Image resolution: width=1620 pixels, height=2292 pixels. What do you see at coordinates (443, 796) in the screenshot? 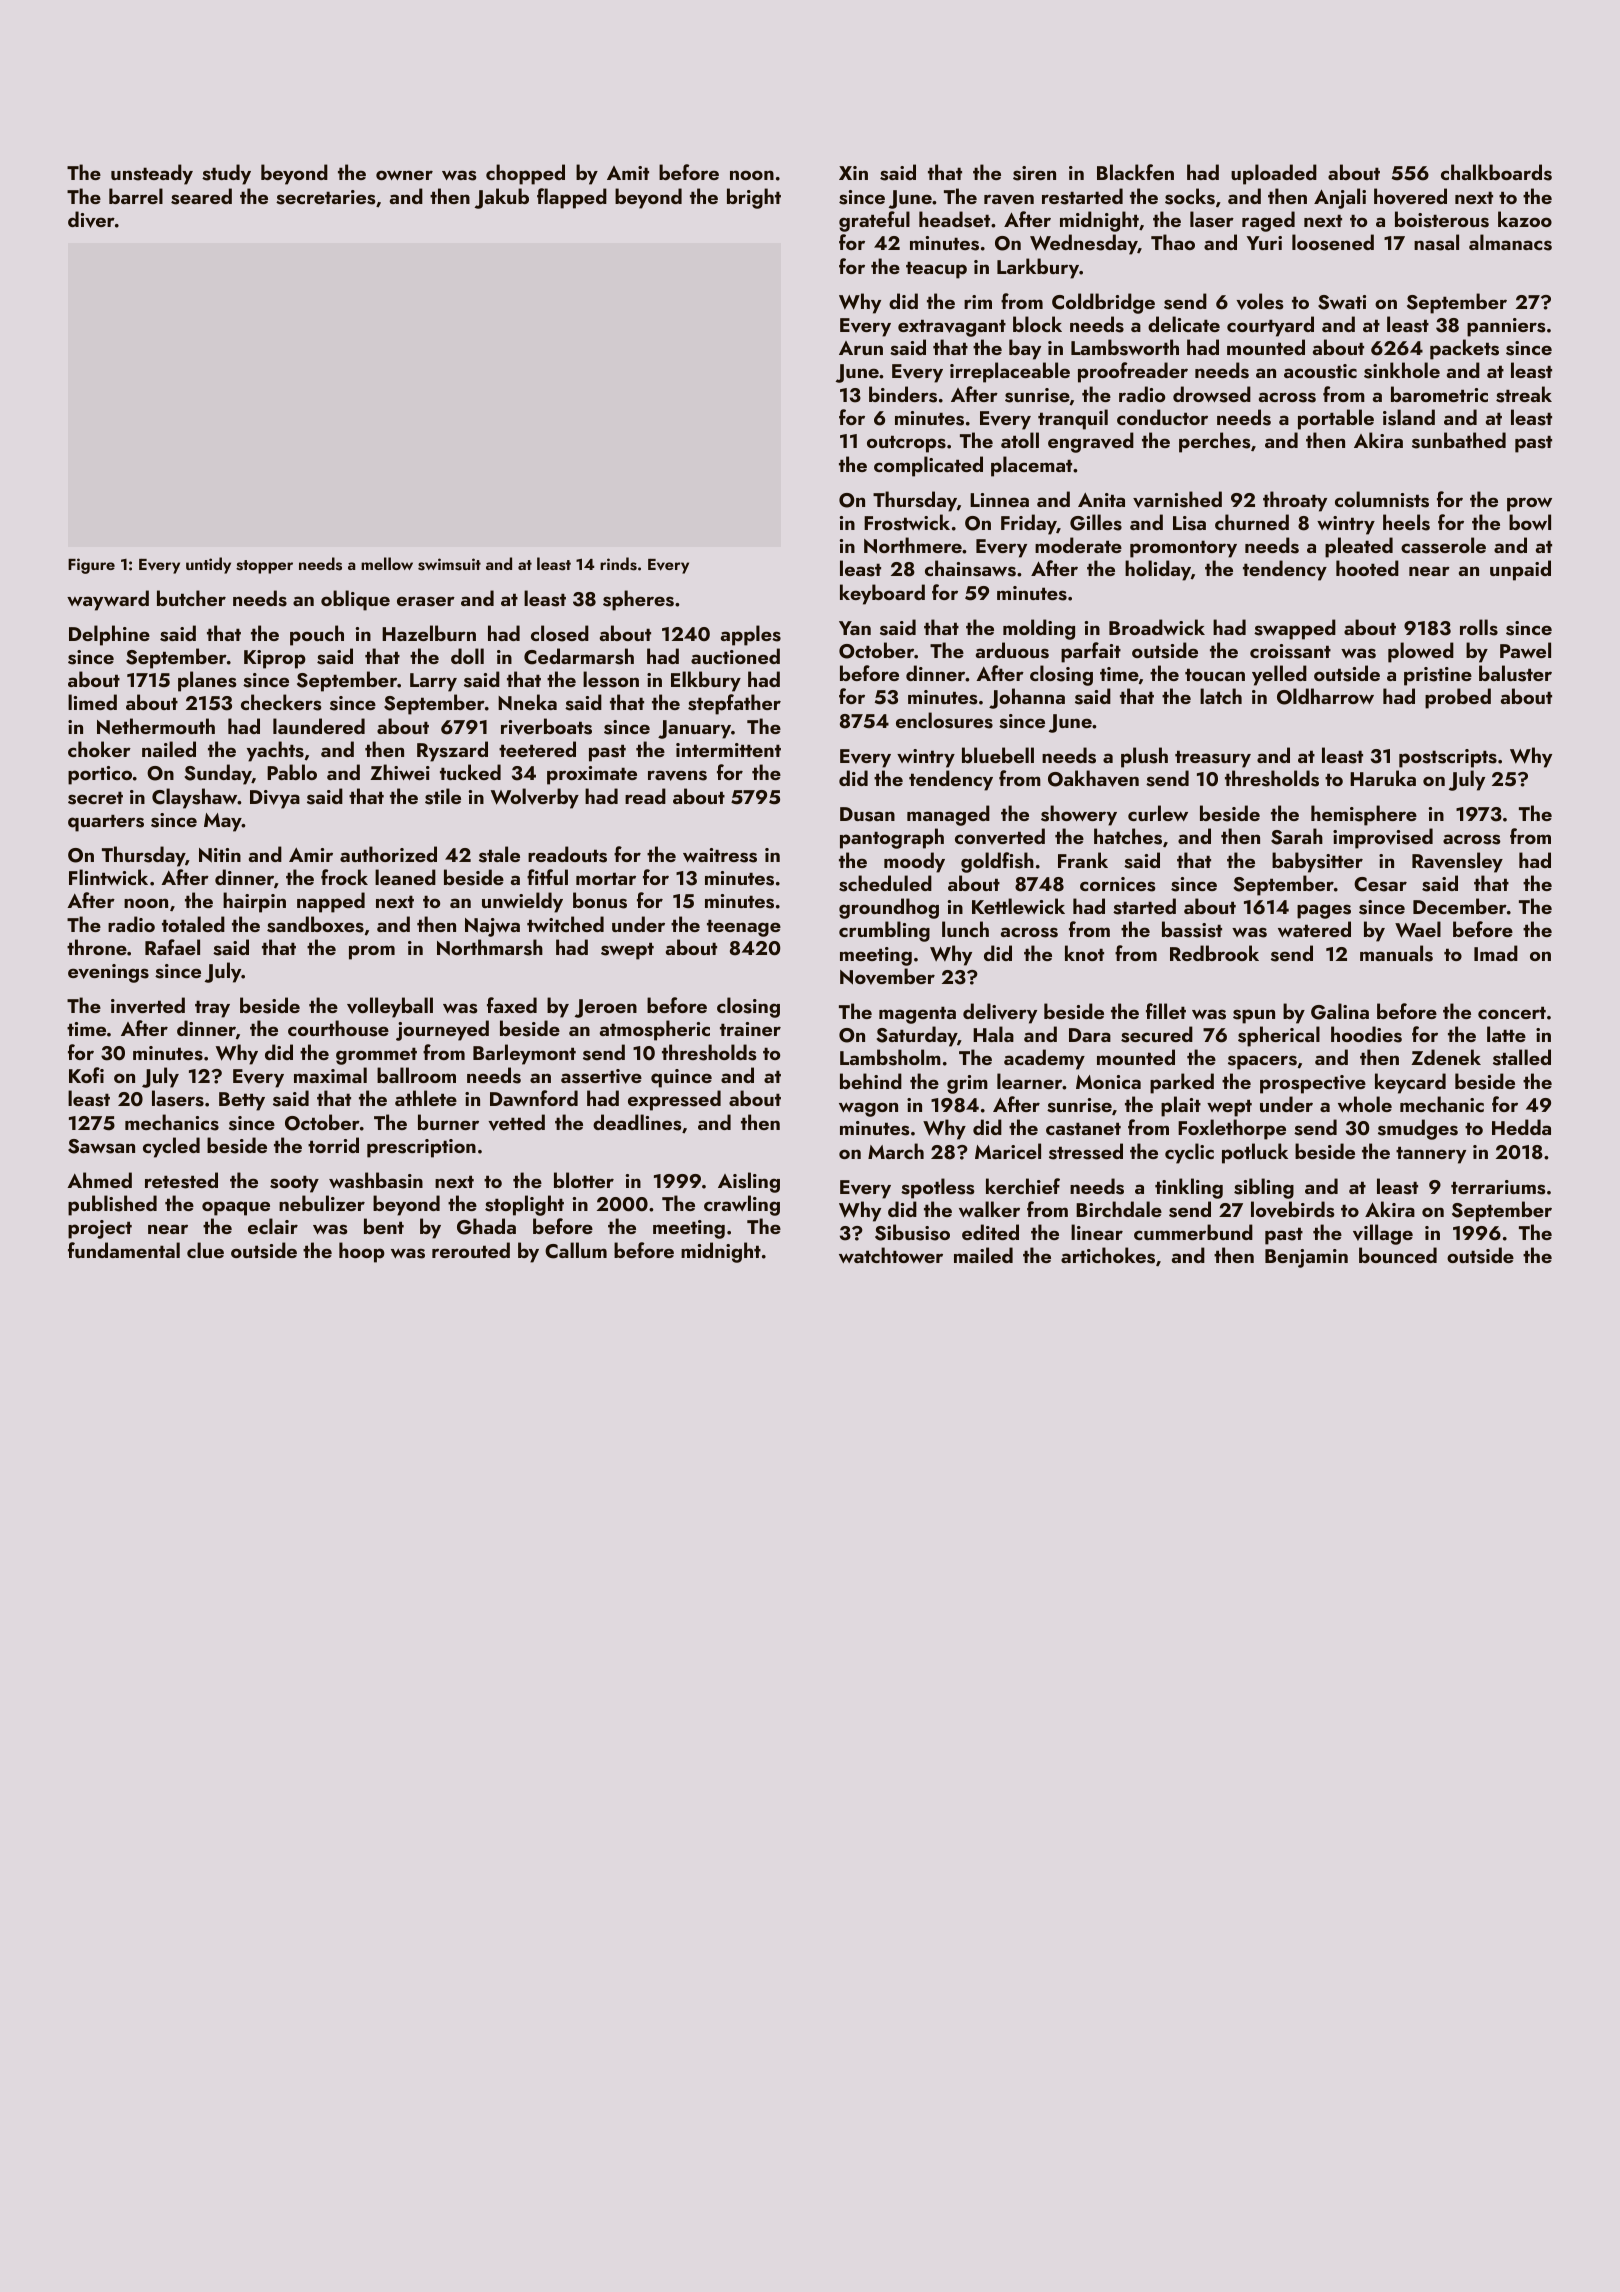
I see `stile` at bounding box center [443, 796].
